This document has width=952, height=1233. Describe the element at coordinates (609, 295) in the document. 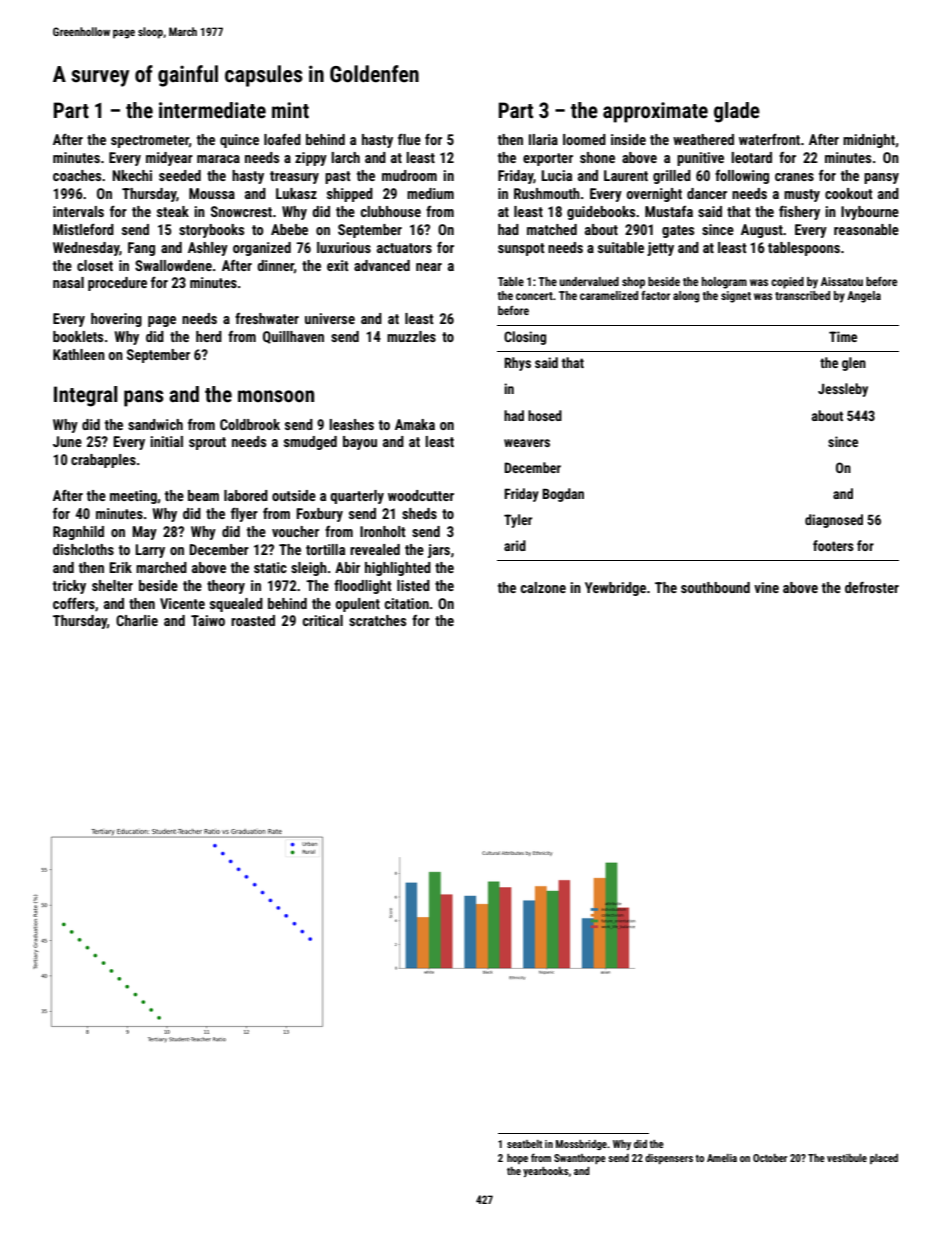

I see `caramelized` at that location.
